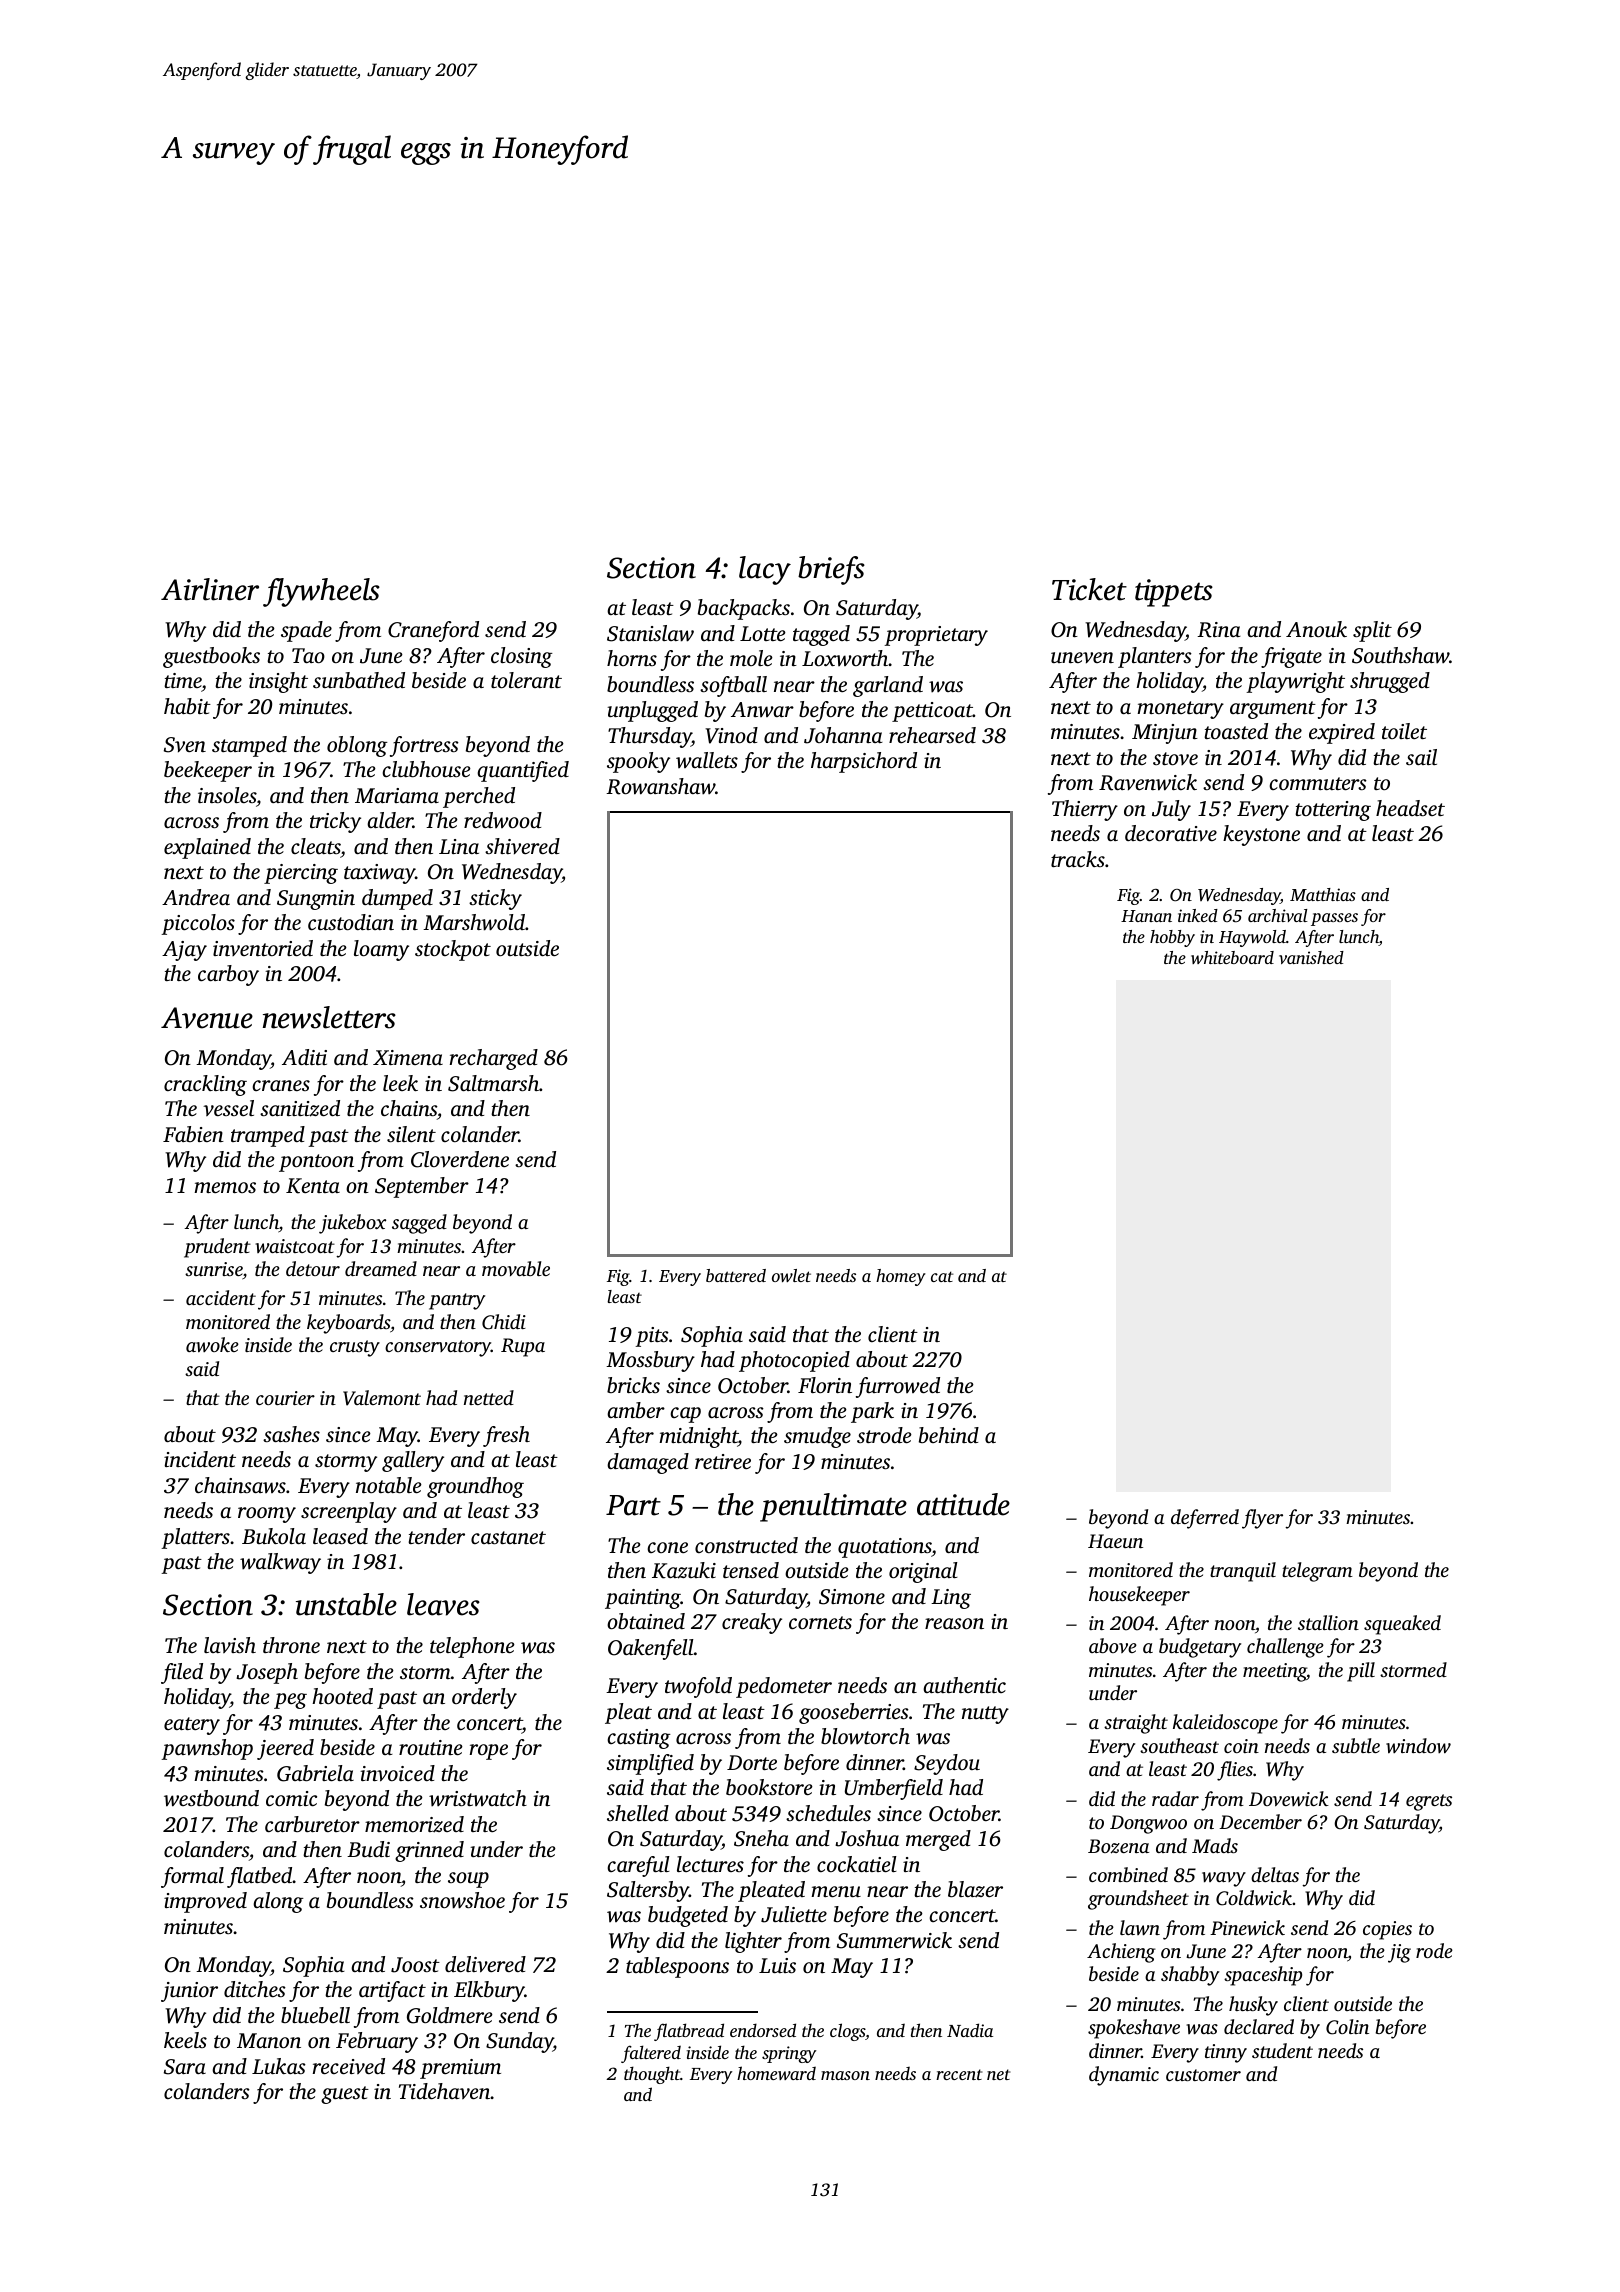  What do you see at coordinates (652, 1337) in the screenshot?
I see `pits` at bounding box center [652, 1337].
